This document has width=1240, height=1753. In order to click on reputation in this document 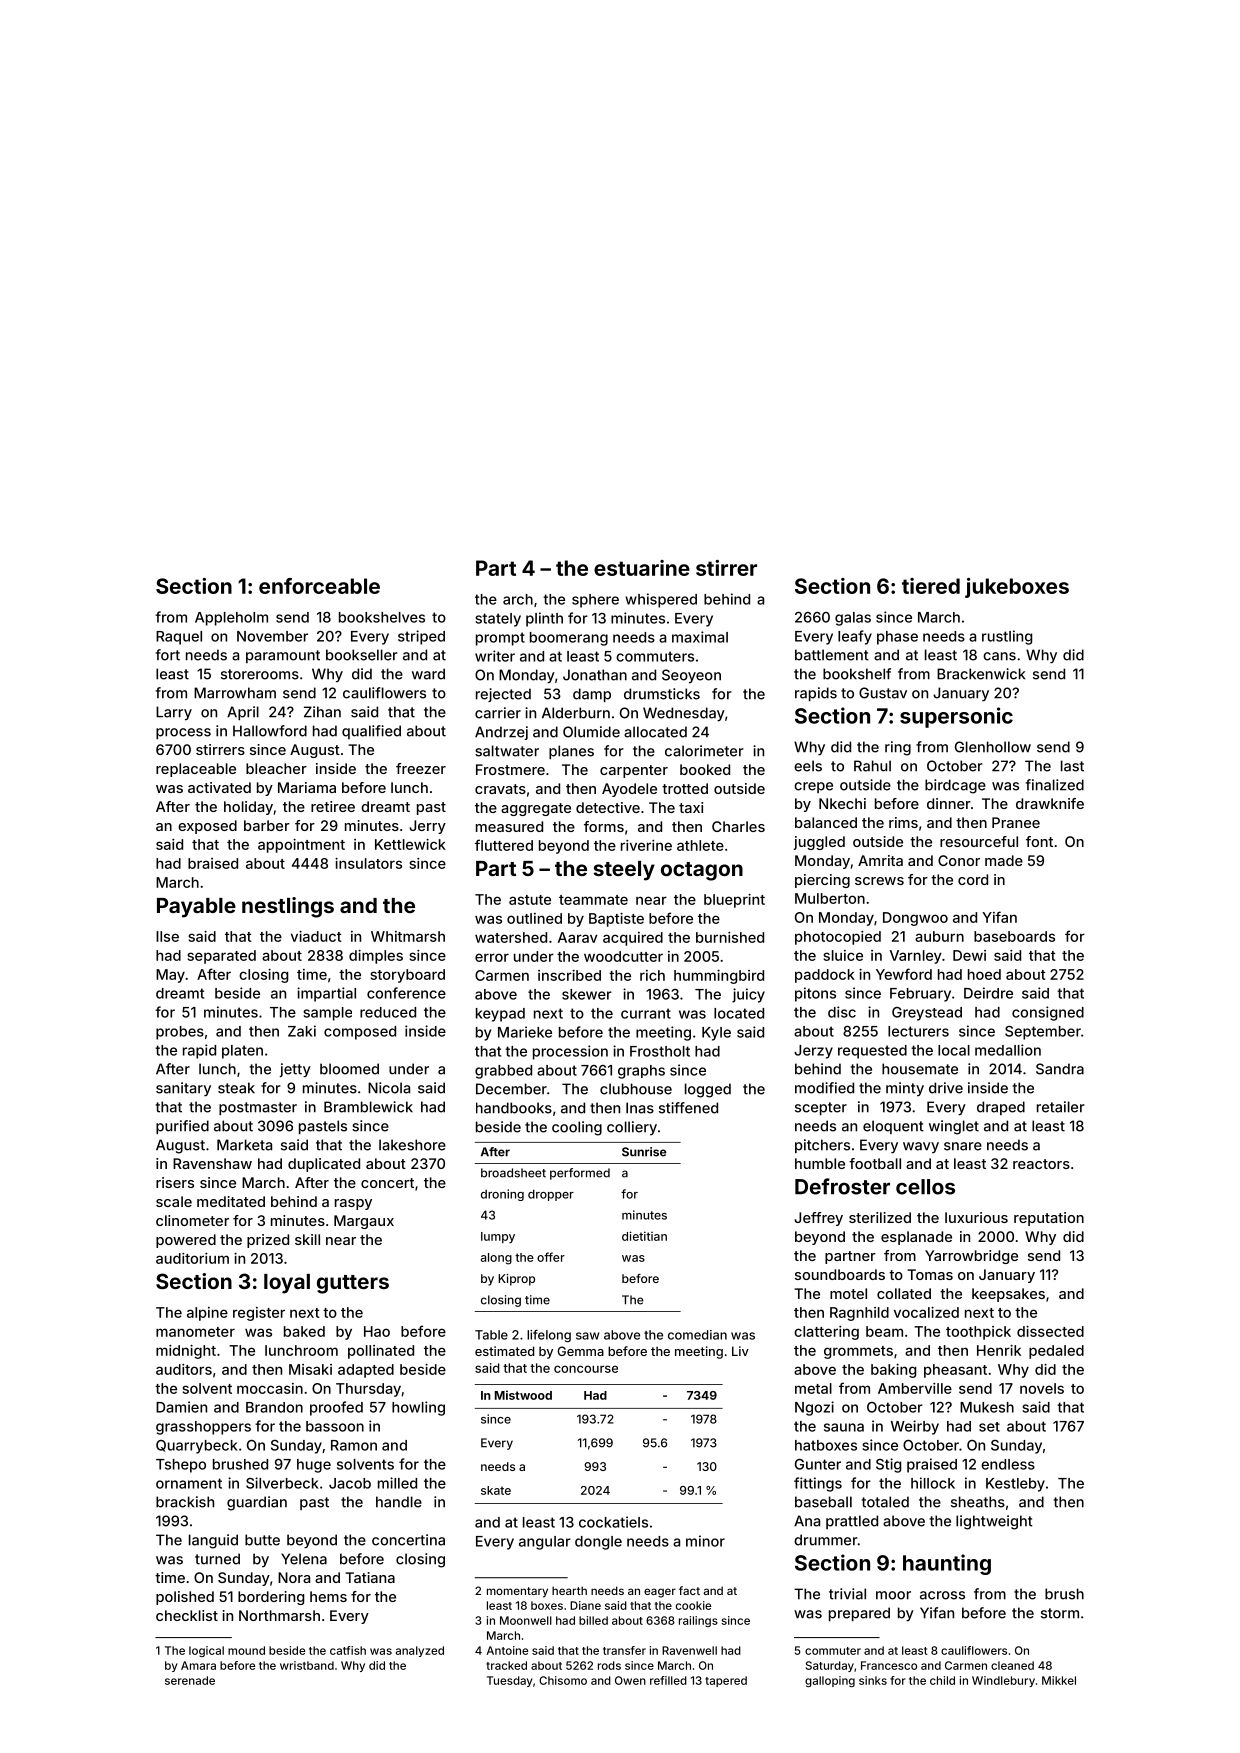, I will do `click(1049, 1219)`.
